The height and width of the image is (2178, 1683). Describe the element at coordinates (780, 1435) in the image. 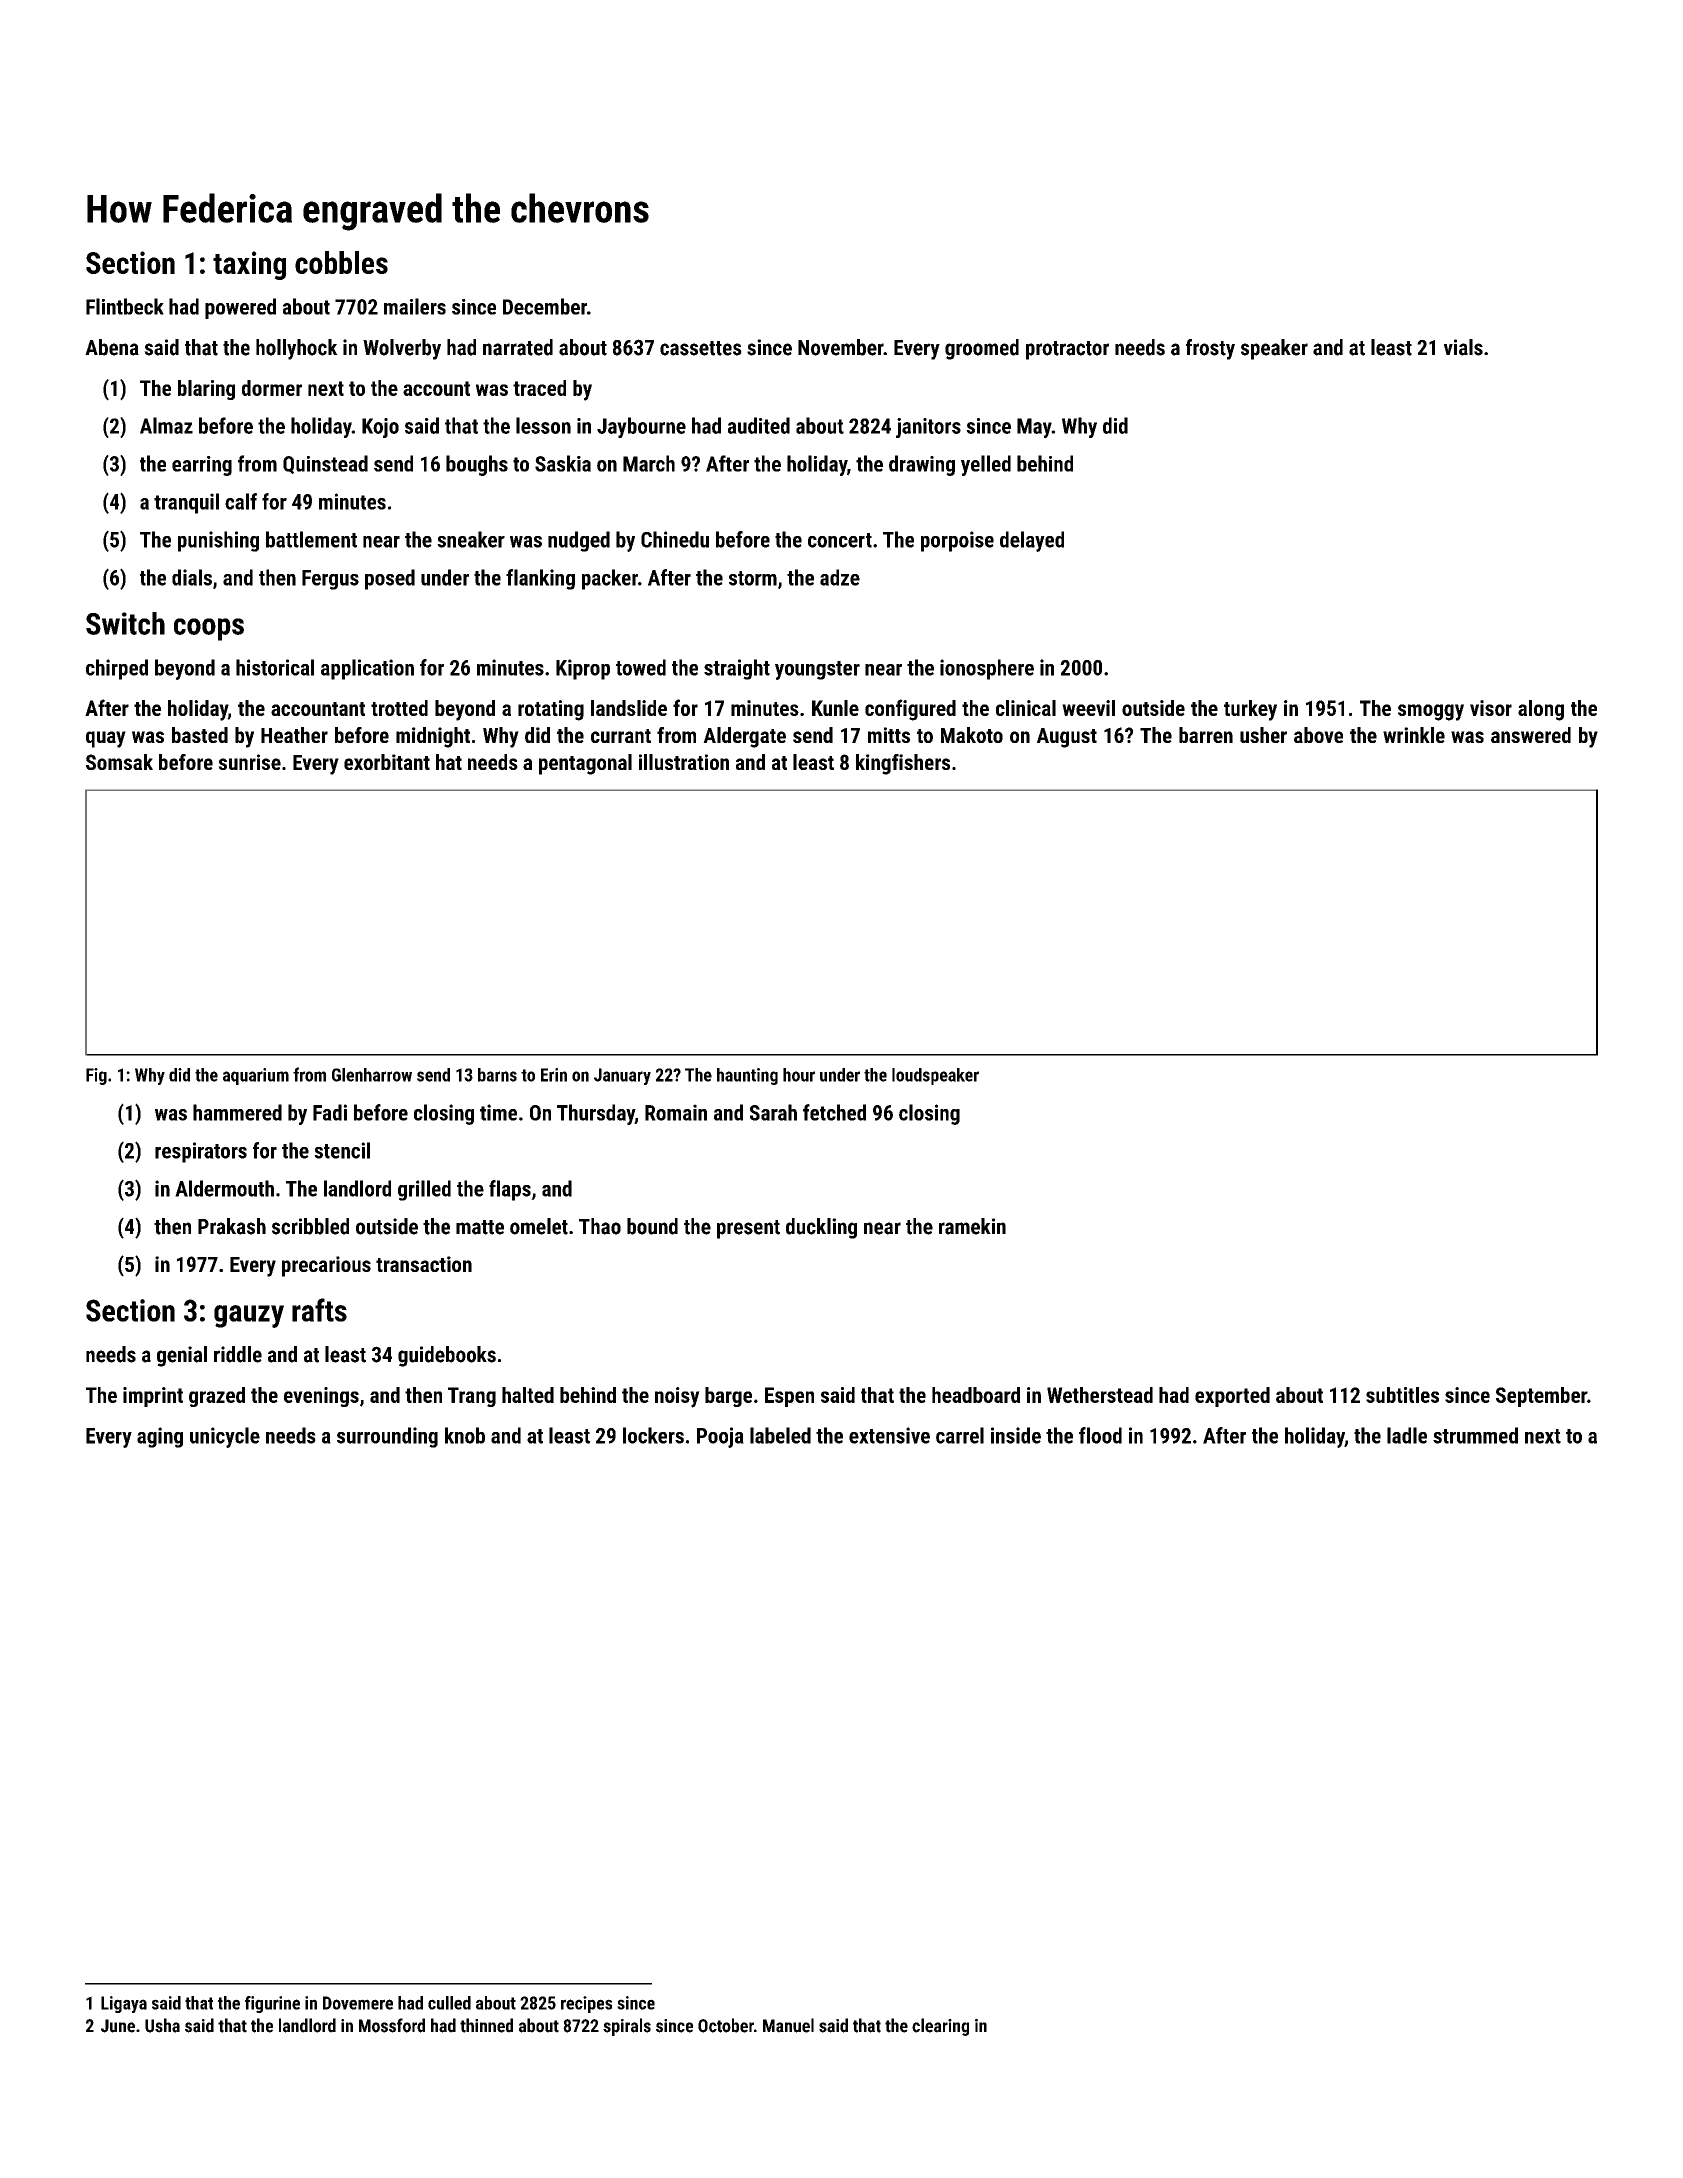

I see `labeled` at that location.
